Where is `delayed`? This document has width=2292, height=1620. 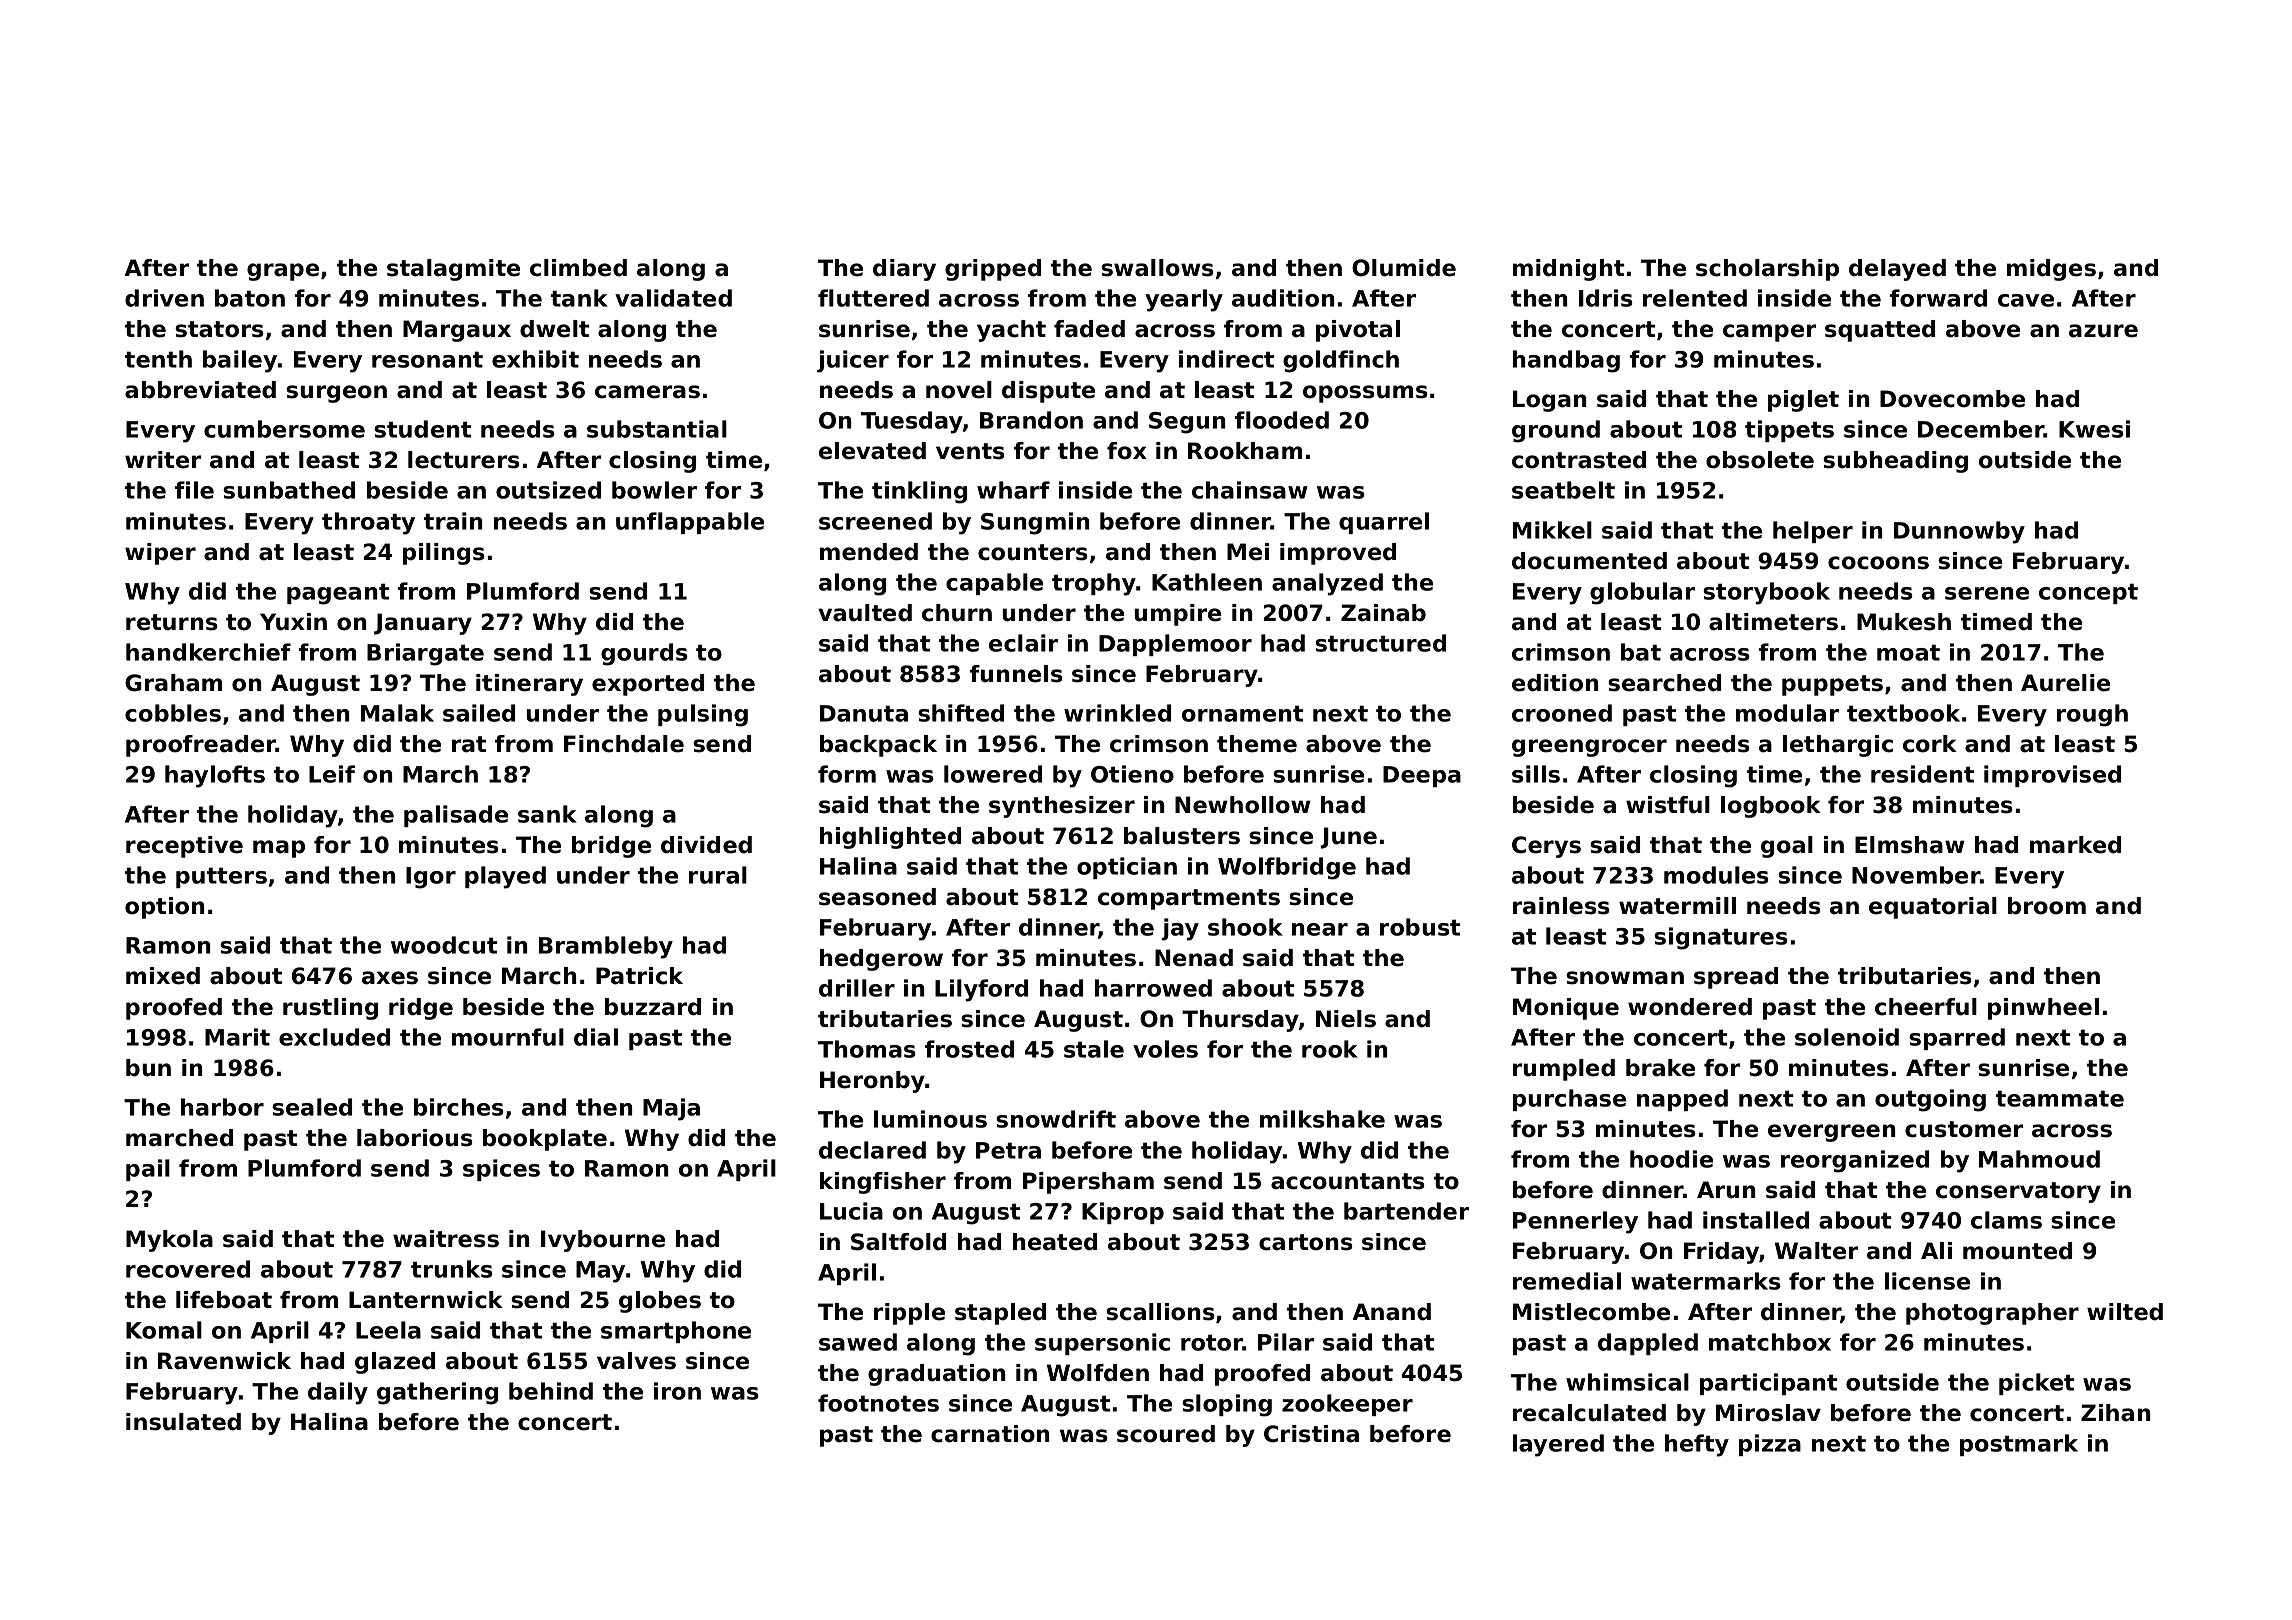 delayed is located at coordinates (1897, 270).
